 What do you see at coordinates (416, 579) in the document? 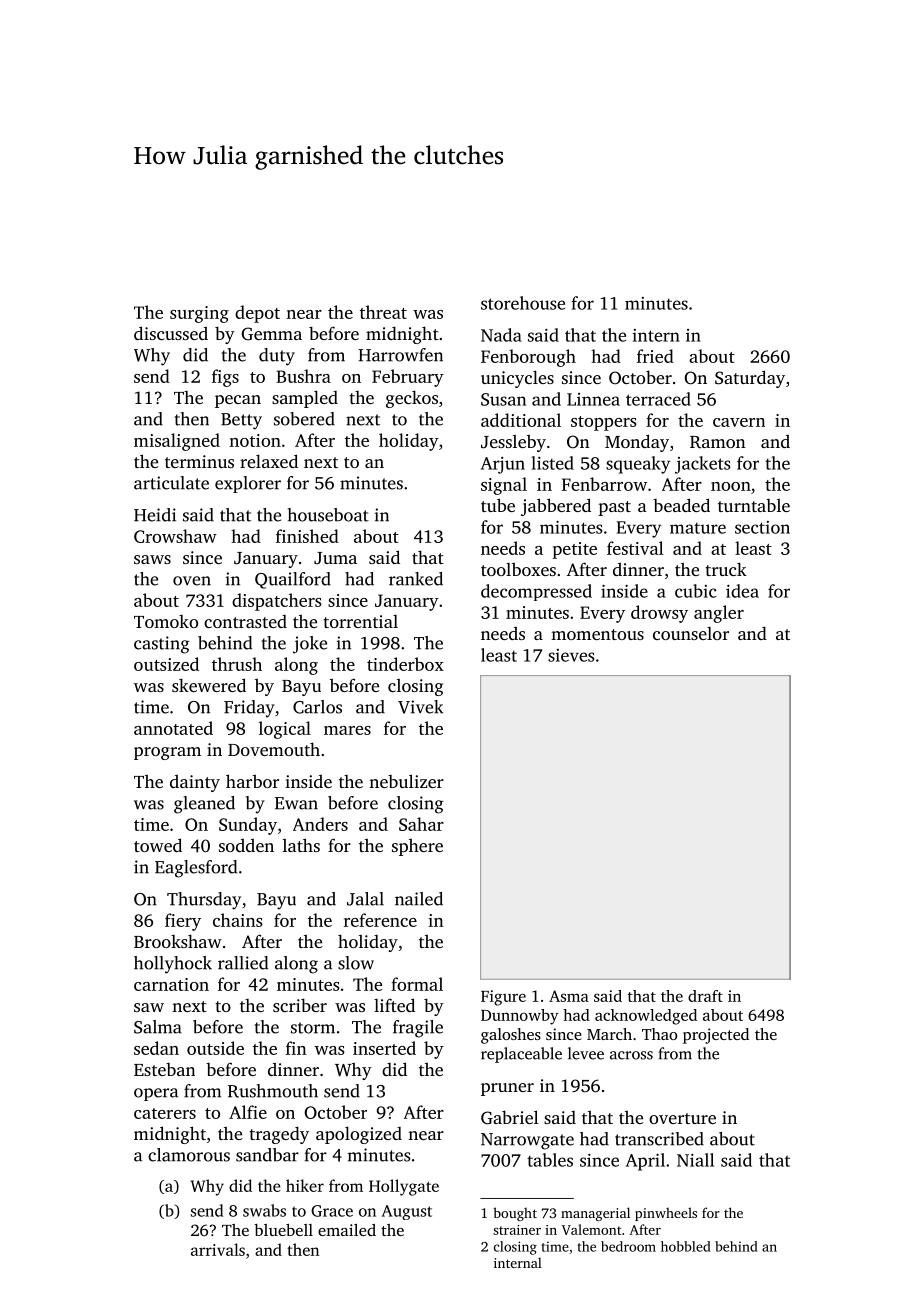
I see `ranked` at bounding box center [416, 579].
